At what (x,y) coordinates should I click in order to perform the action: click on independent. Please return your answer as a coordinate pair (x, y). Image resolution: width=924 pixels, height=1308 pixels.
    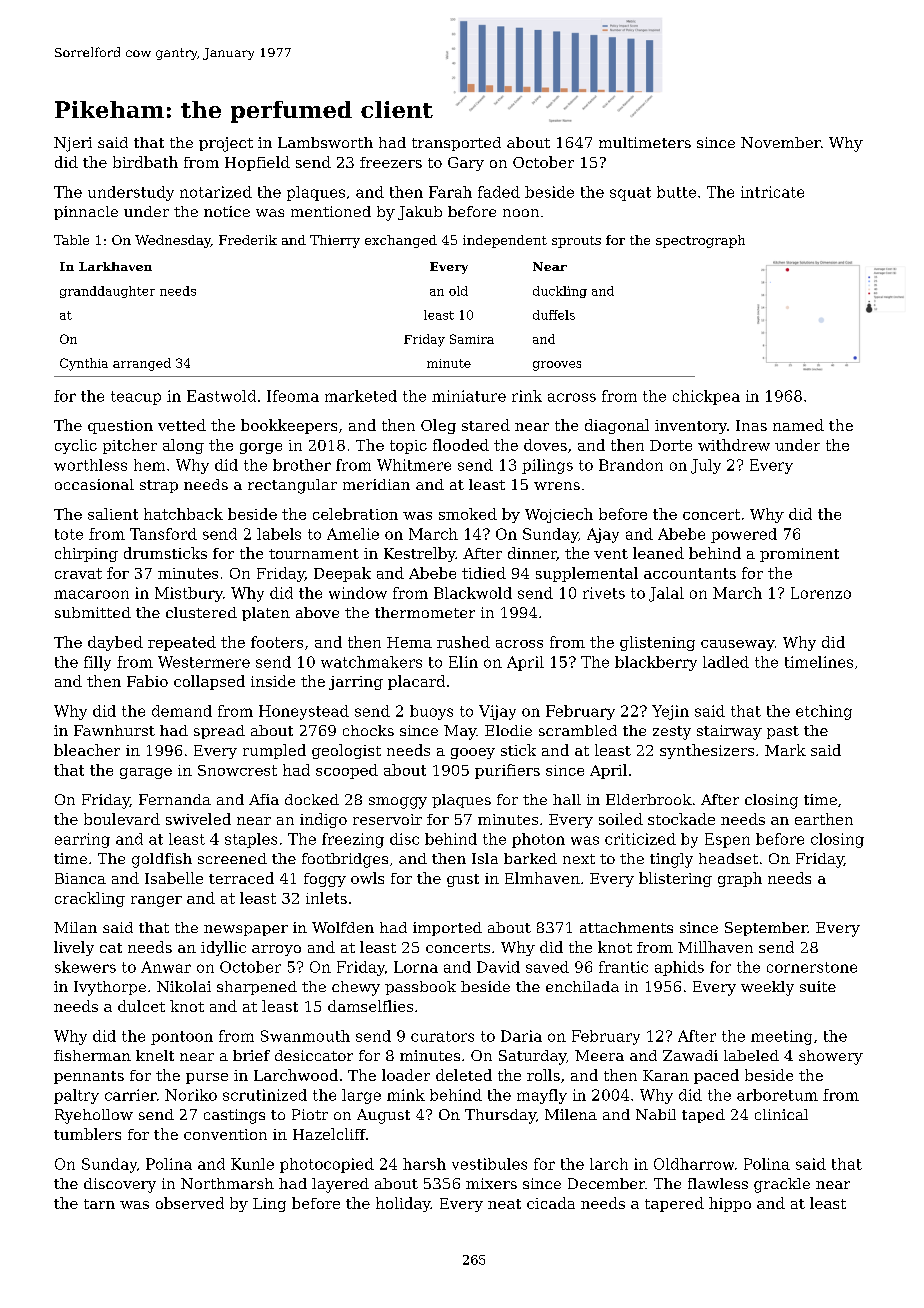
    Looking at the image, I should click on (505, 241).
